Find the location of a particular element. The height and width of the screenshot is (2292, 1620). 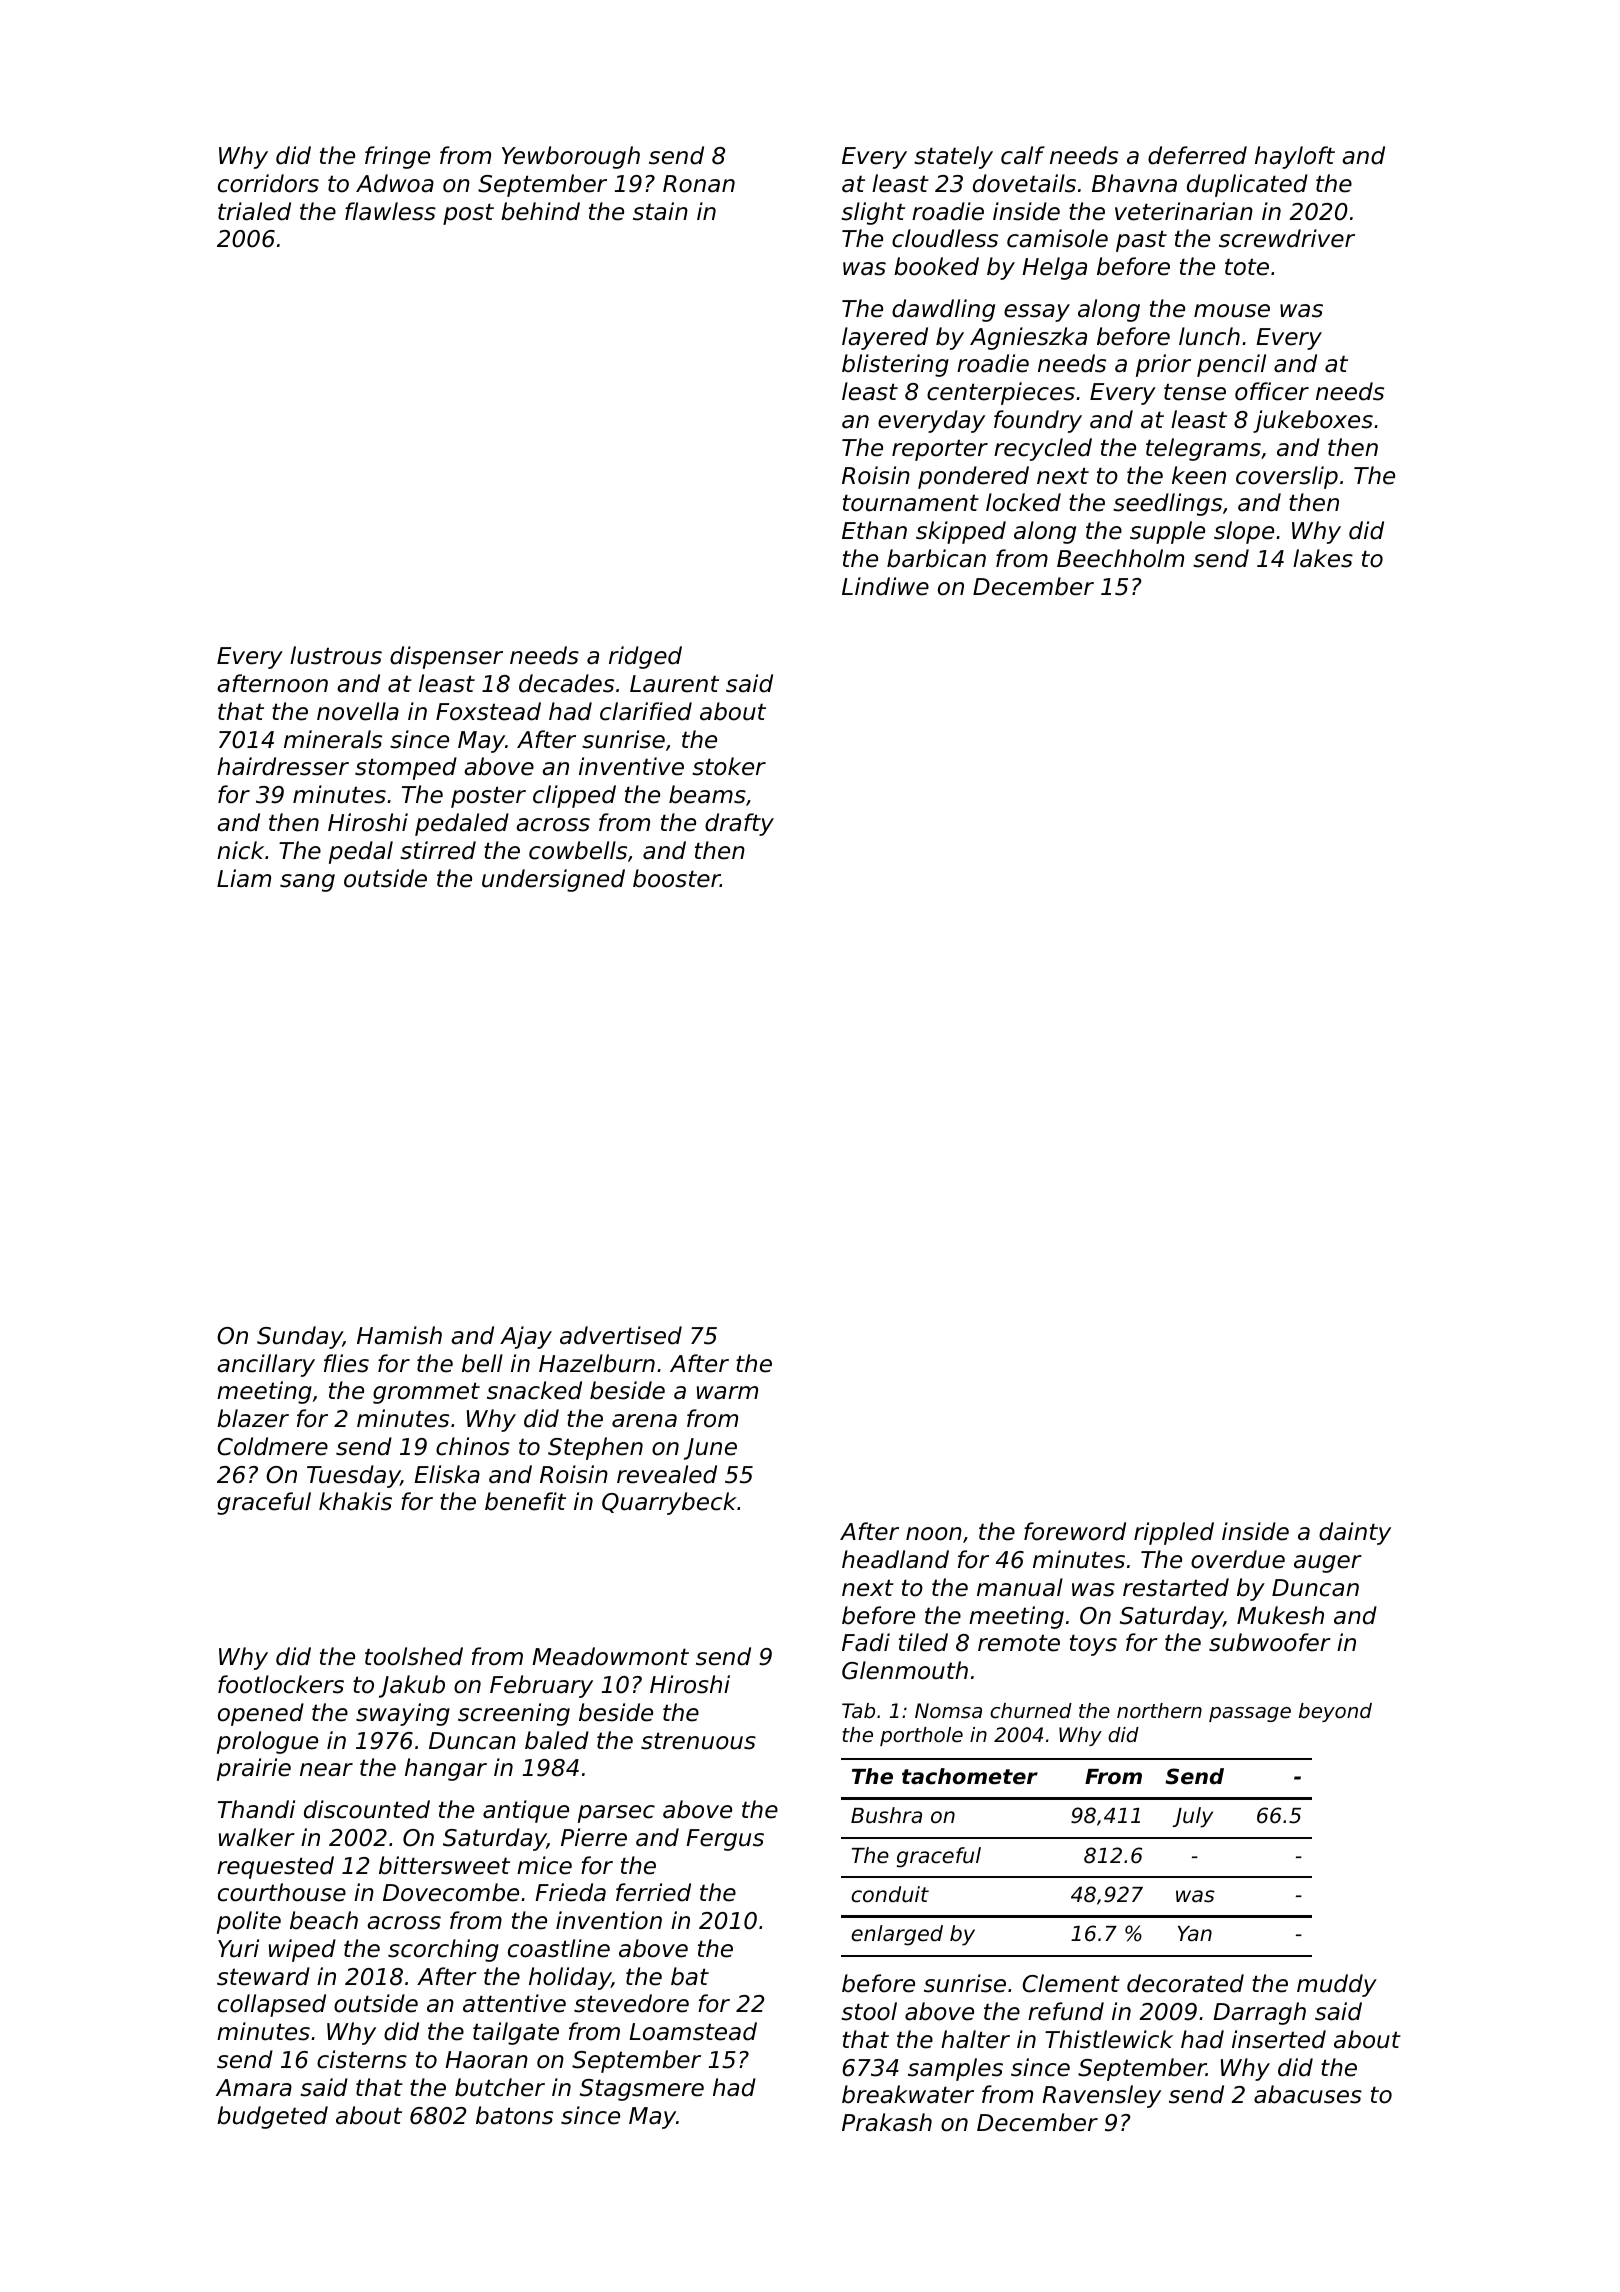

Prakash is located at coordinates (887, 2122).
